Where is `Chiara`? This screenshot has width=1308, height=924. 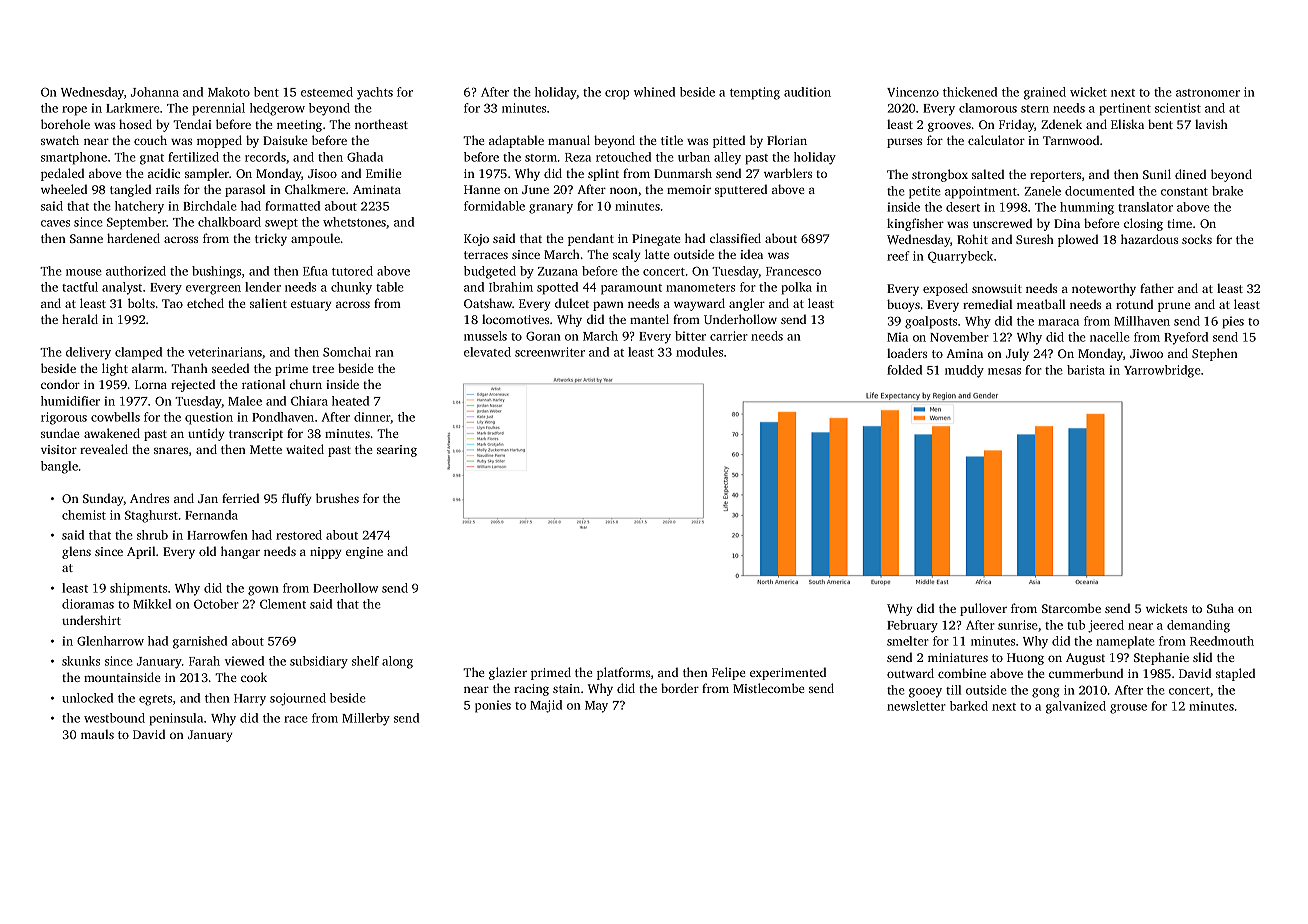
Chiara is located at coordinates (309, 401).
